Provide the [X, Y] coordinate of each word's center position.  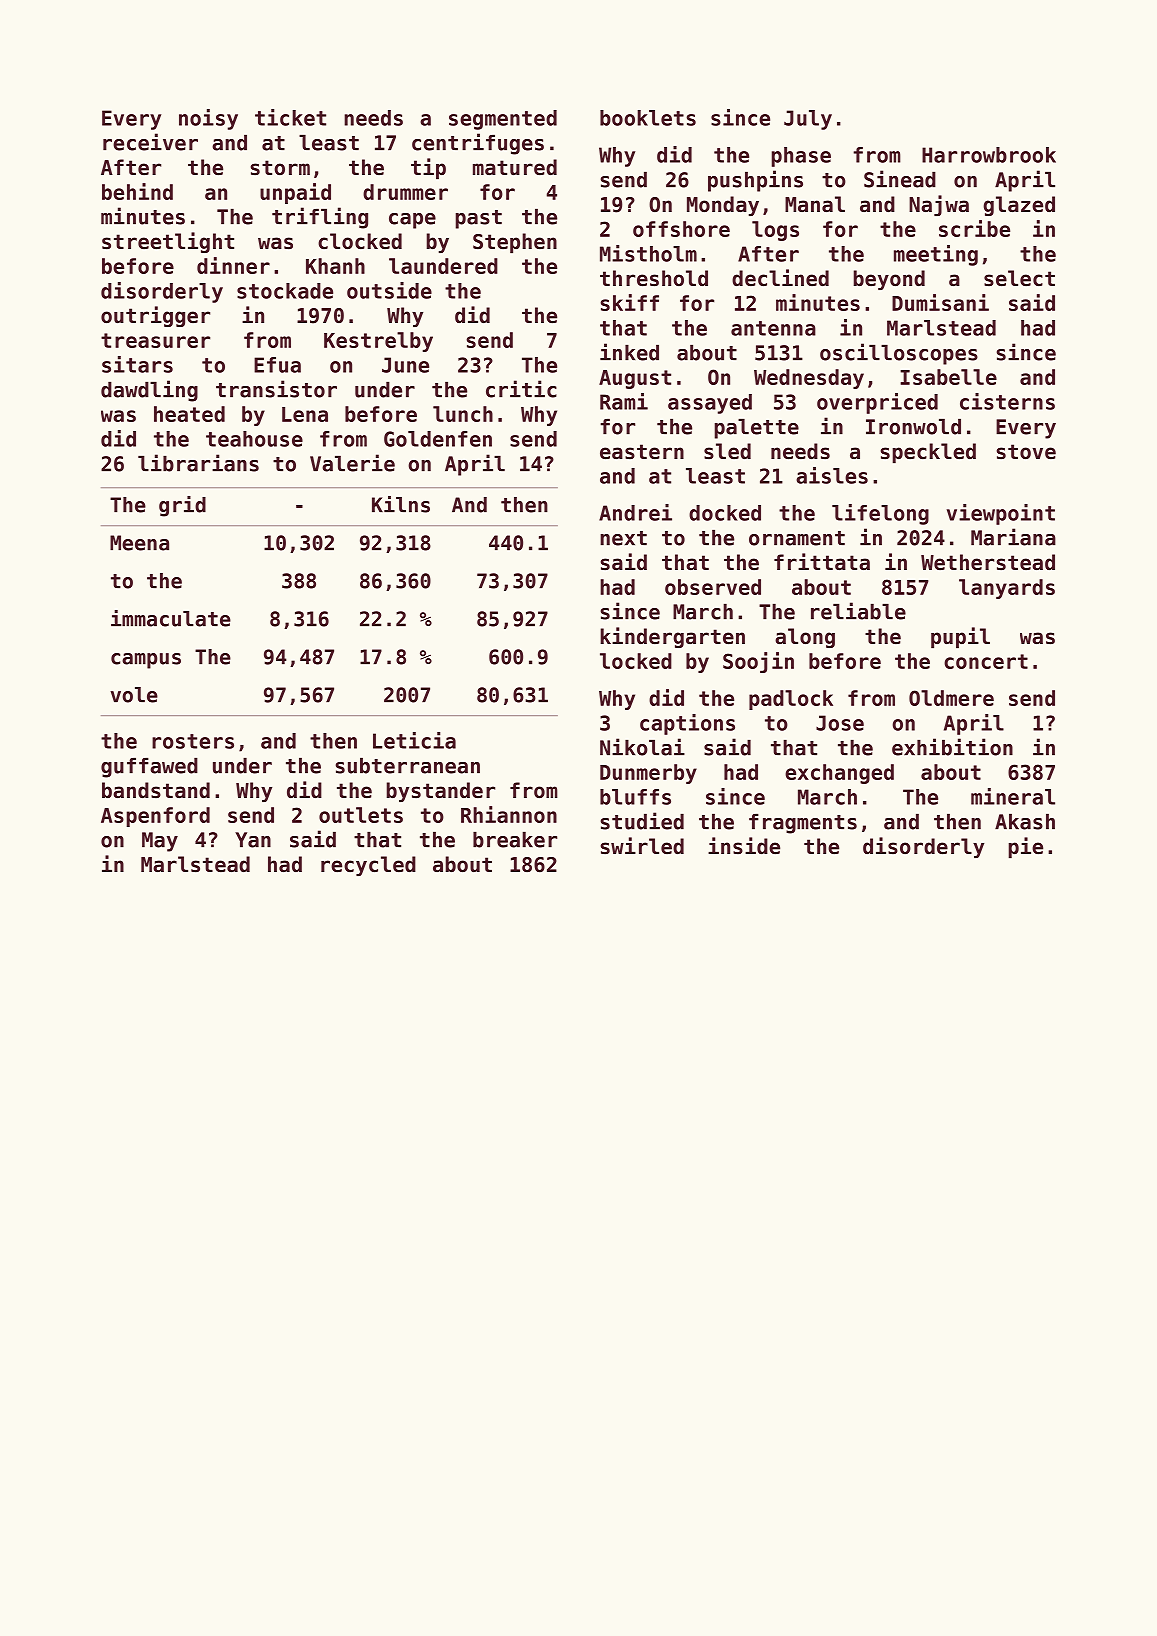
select [1019, 278]
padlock [791, 700]
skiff [629, 302]
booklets [648, 118]
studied [642, 821]
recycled [368, 866]
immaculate [171, 618]
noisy [208, 119]
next [623, 538]
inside [744, 846]
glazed [1019, 206]
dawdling [149, 391]
